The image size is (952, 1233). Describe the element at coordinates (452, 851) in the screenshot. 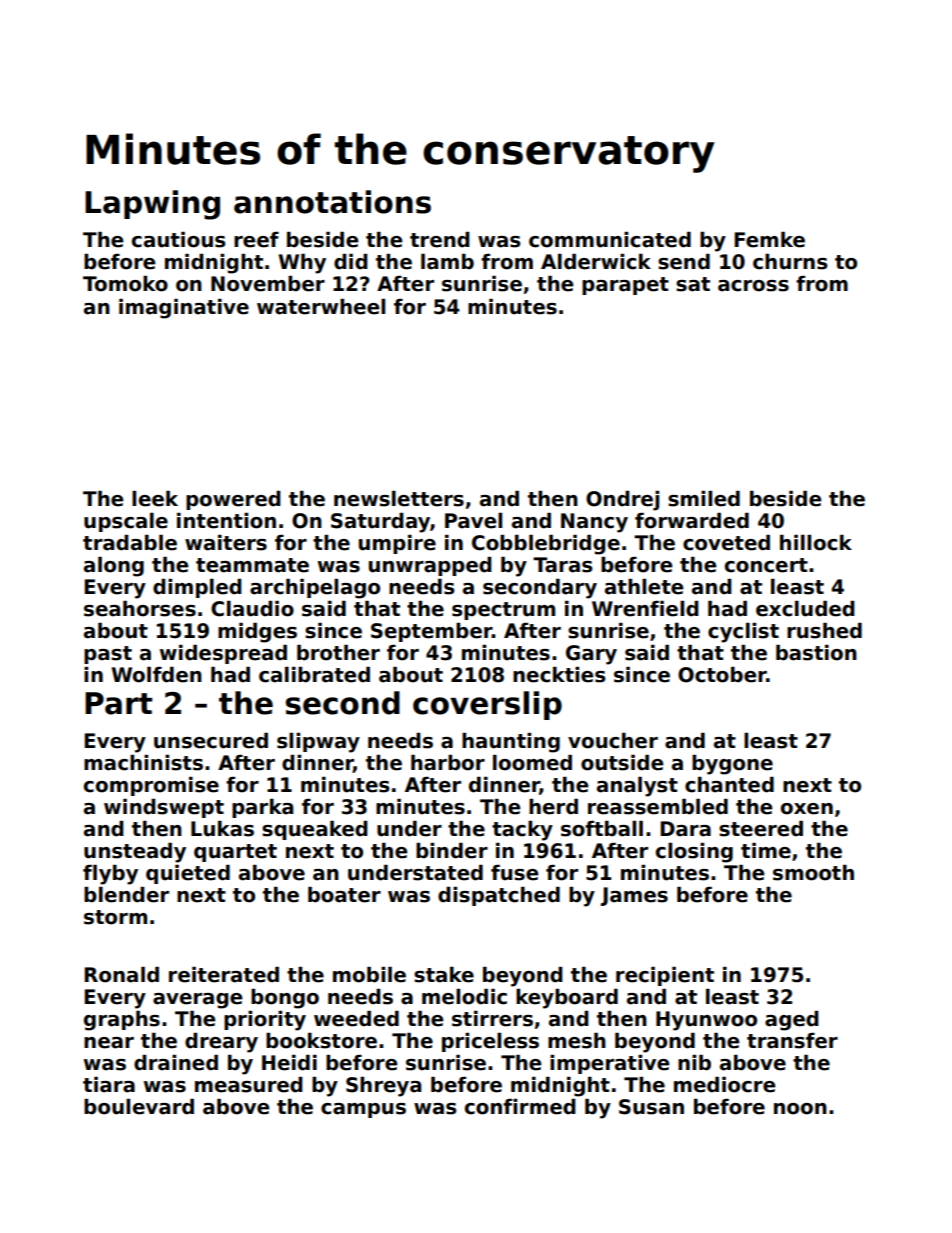

I see `binder` at that location.
